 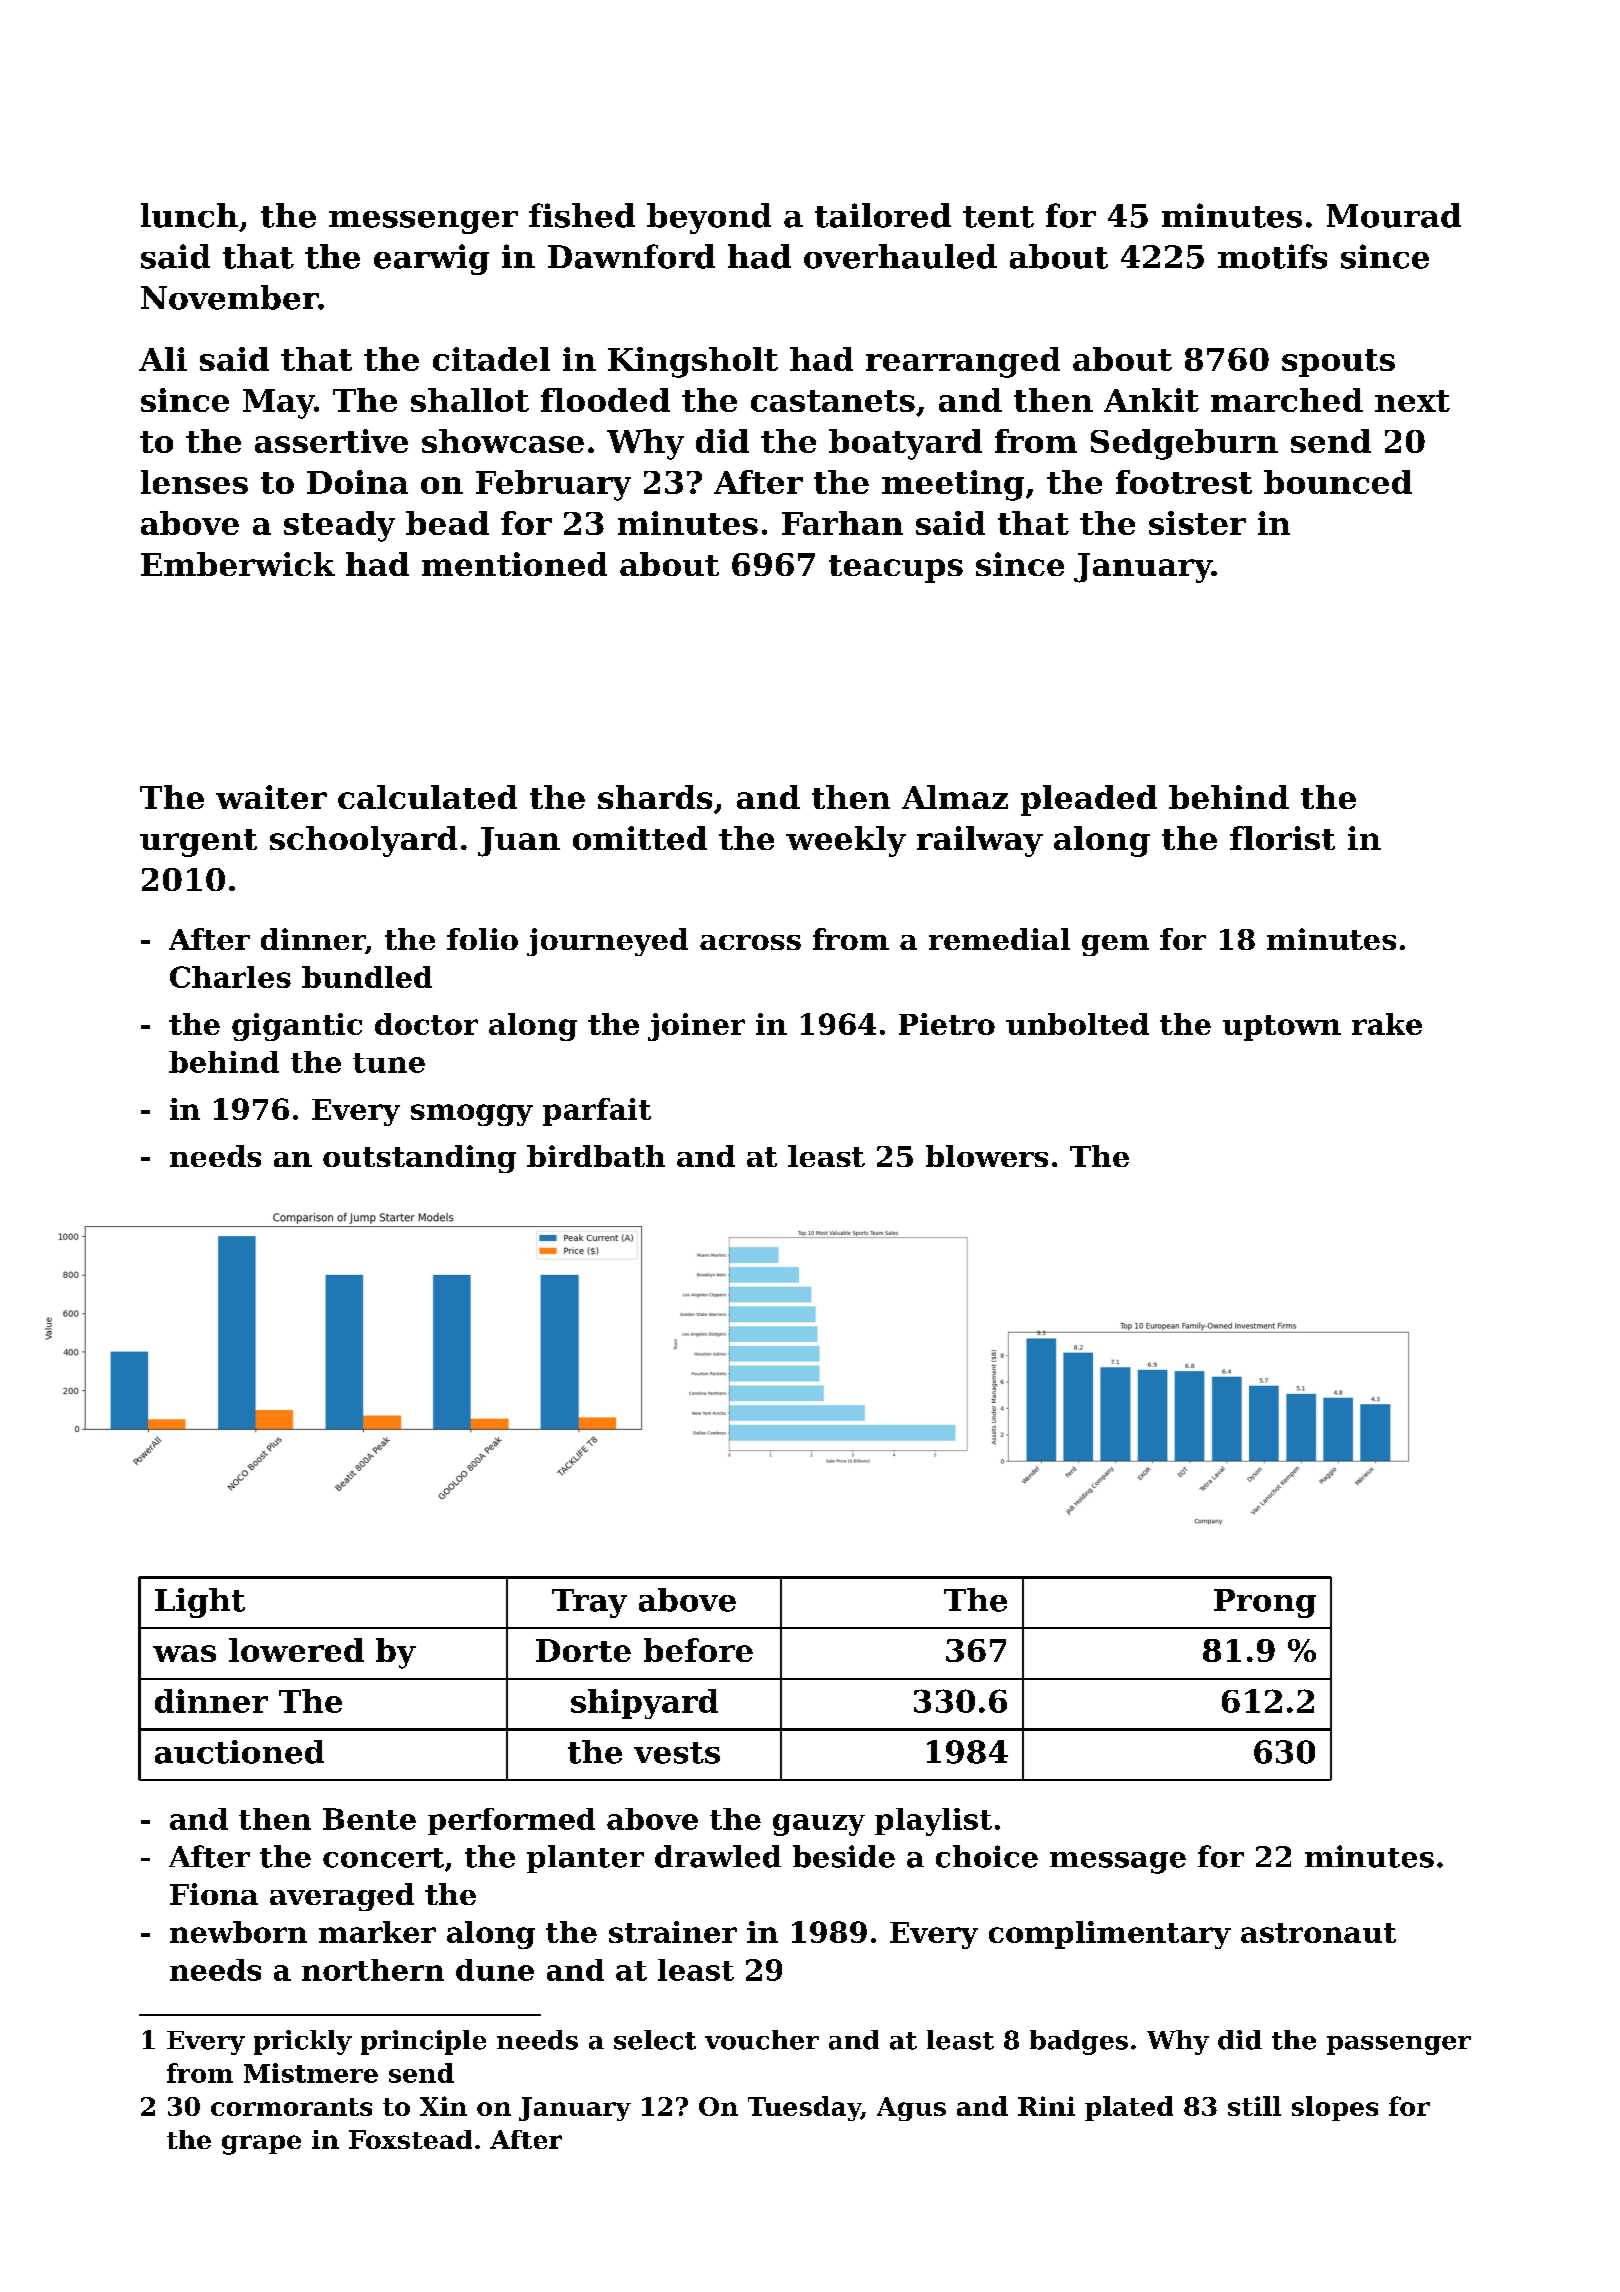 I want to click on messenger, so click(x=423, y=222).
